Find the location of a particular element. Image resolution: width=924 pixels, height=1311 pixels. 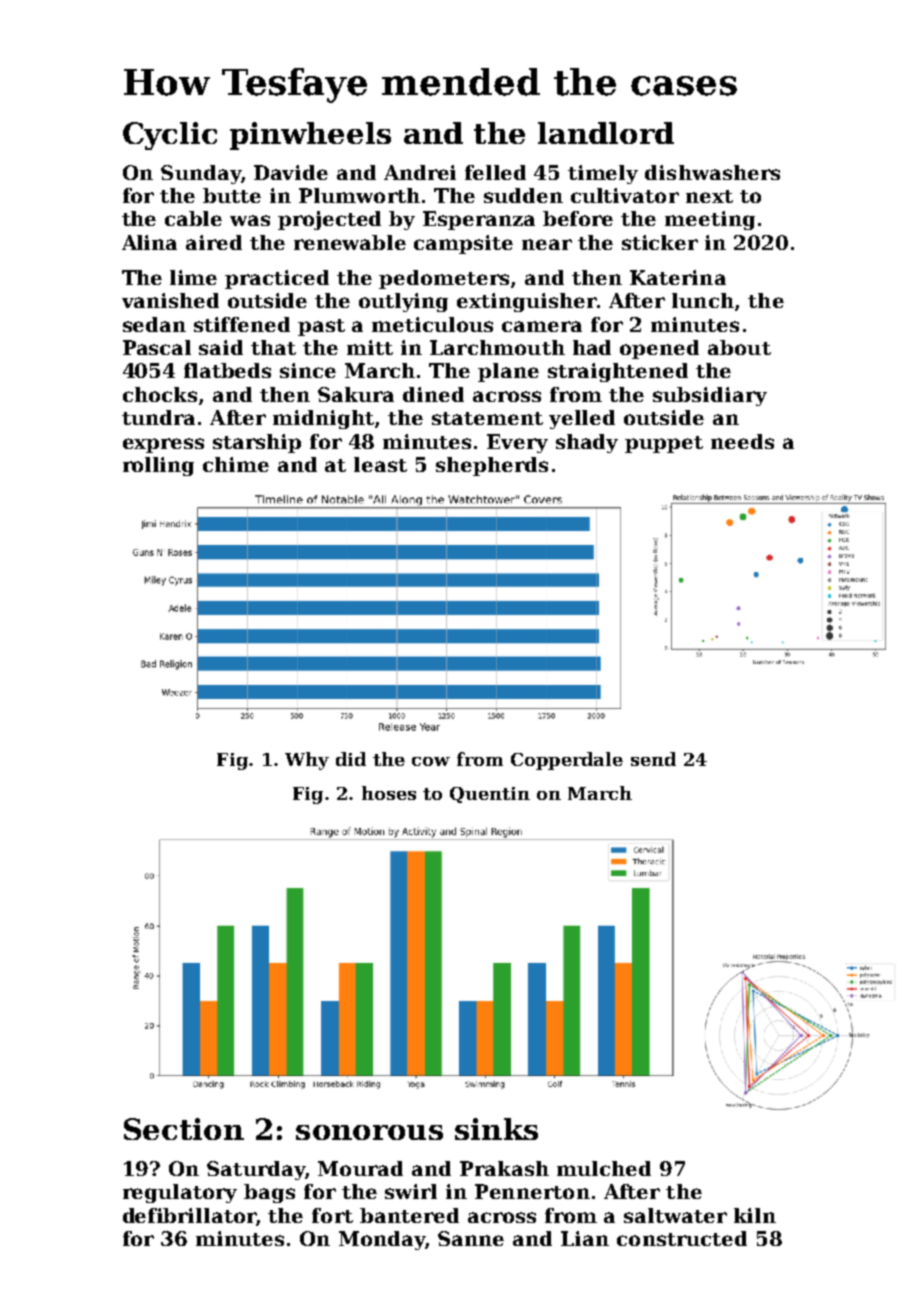

rolling is located at coordinates (158, 466).
